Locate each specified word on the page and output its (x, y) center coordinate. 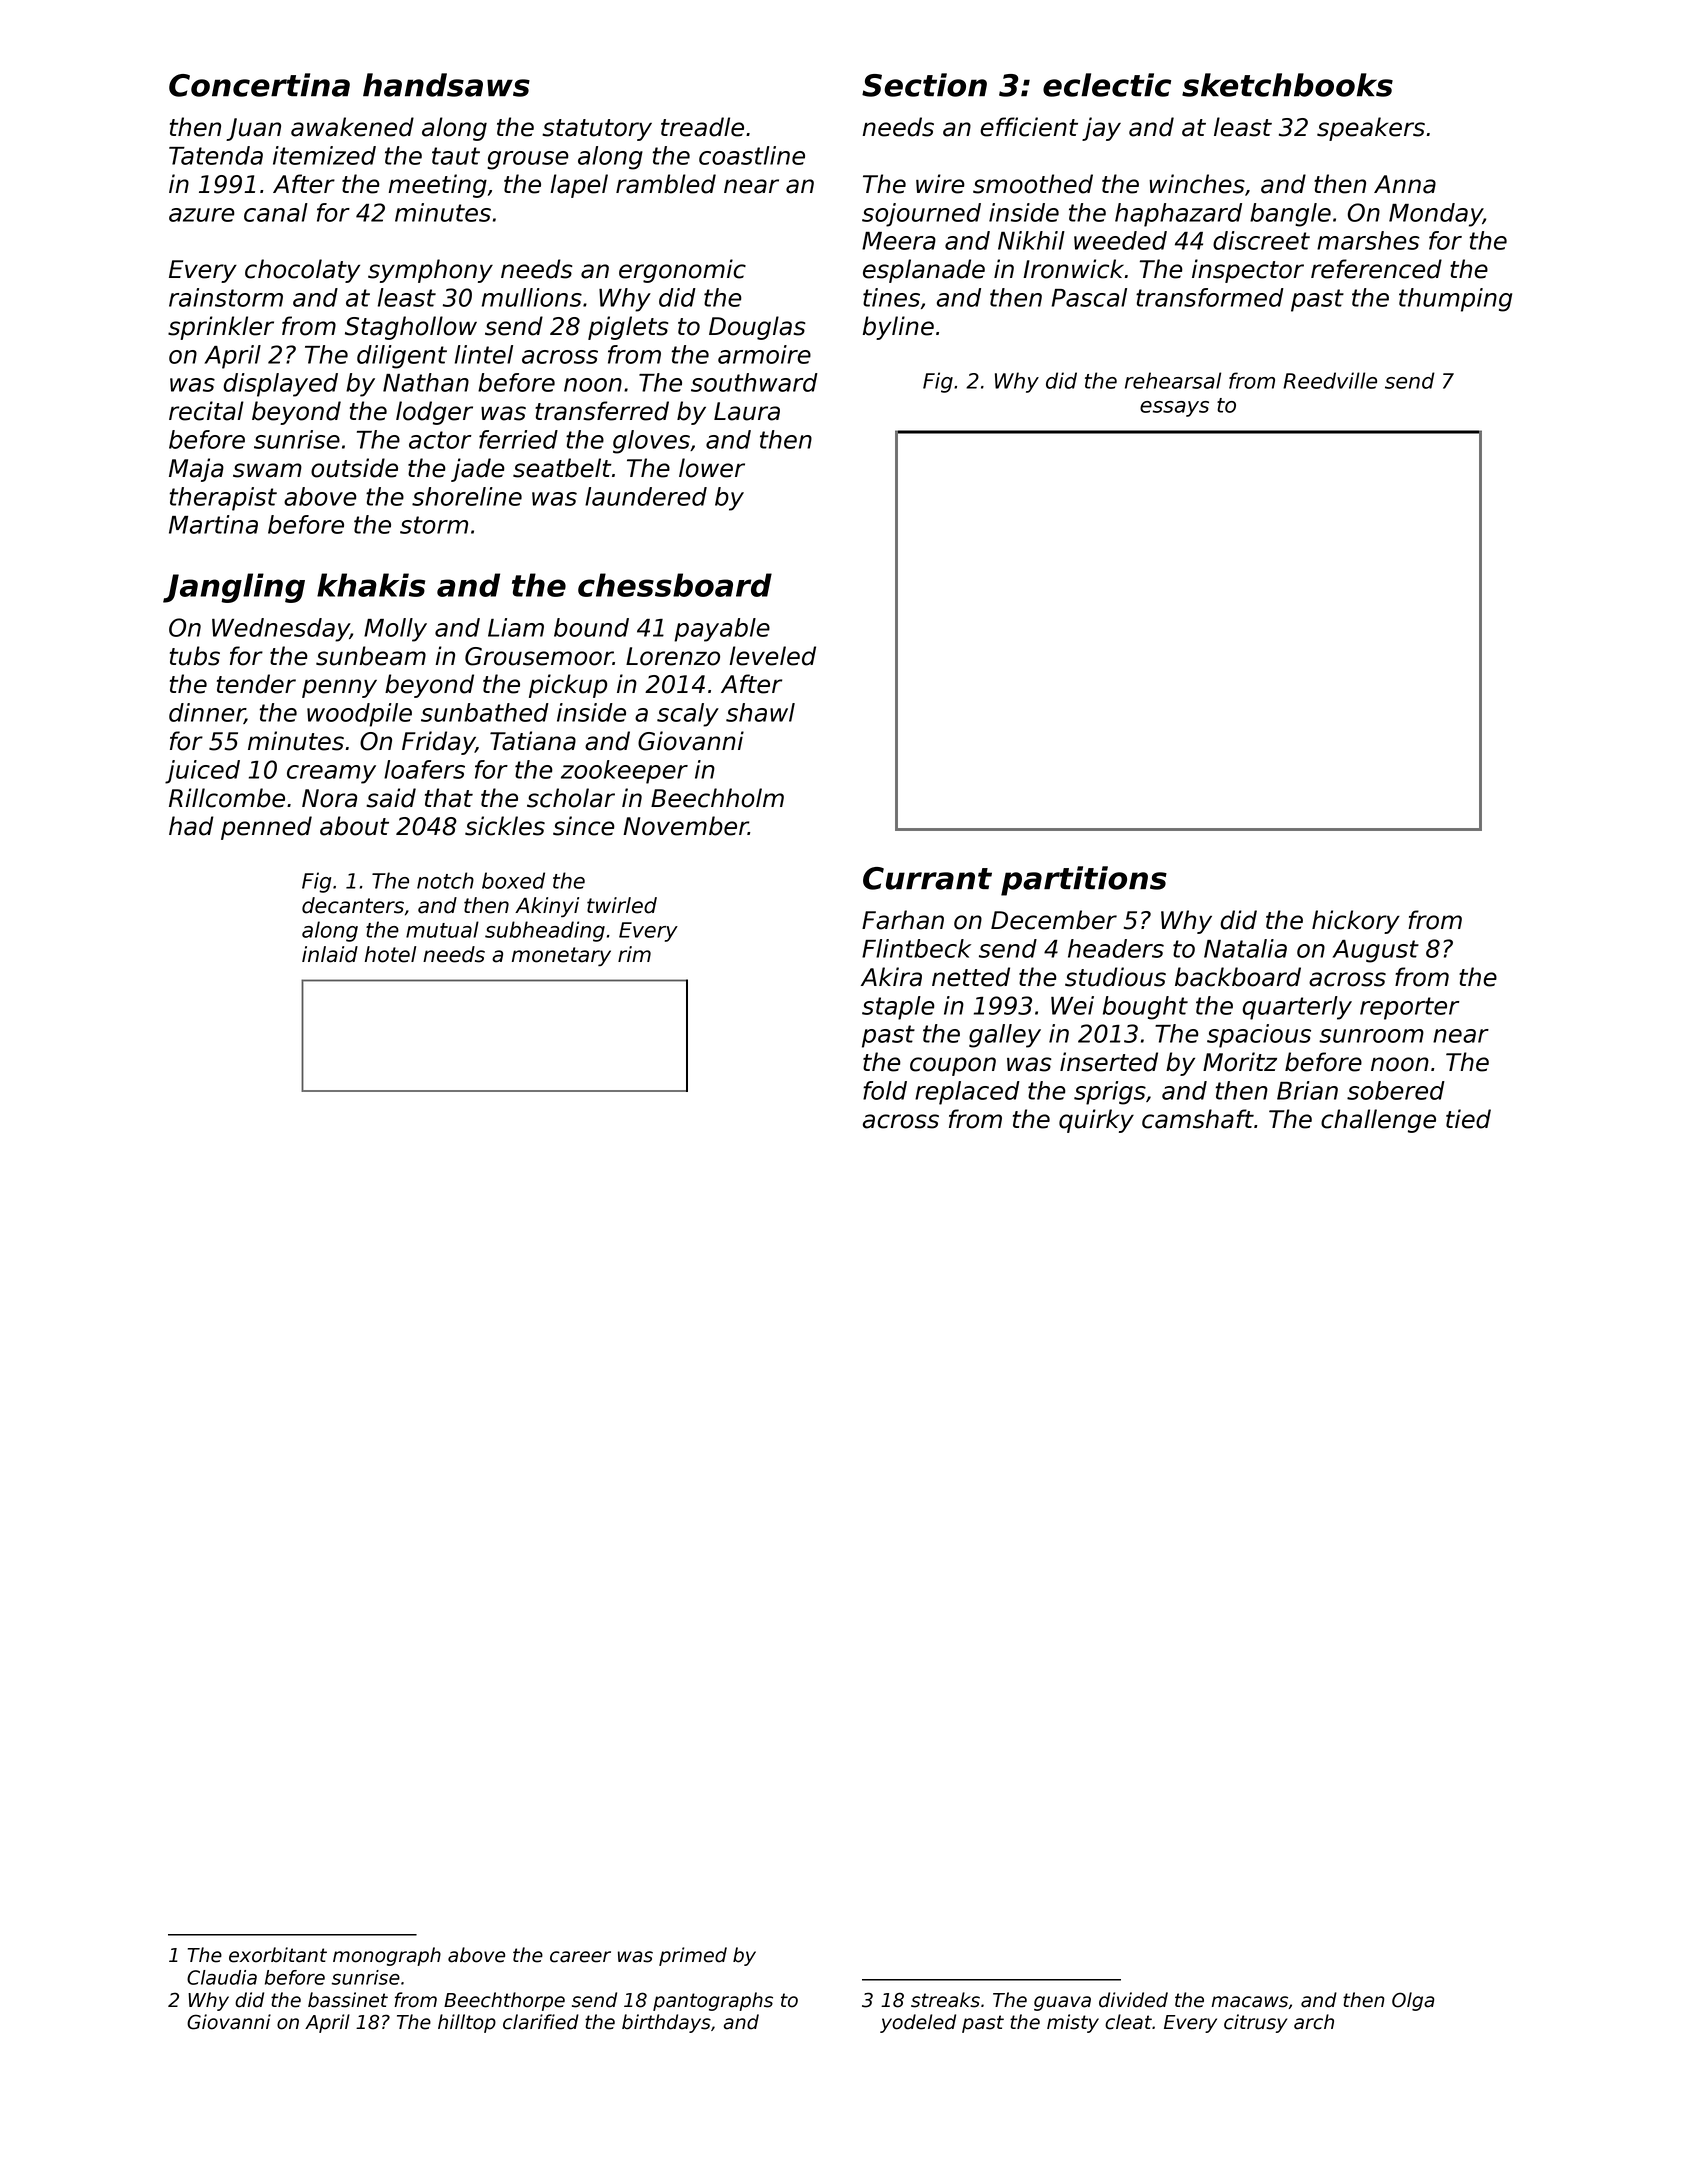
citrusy (1255, 2023)
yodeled (918, 2023)
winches (1197, 184)
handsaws (446, 85)
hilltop (467, 2023)
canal (276, 212)
